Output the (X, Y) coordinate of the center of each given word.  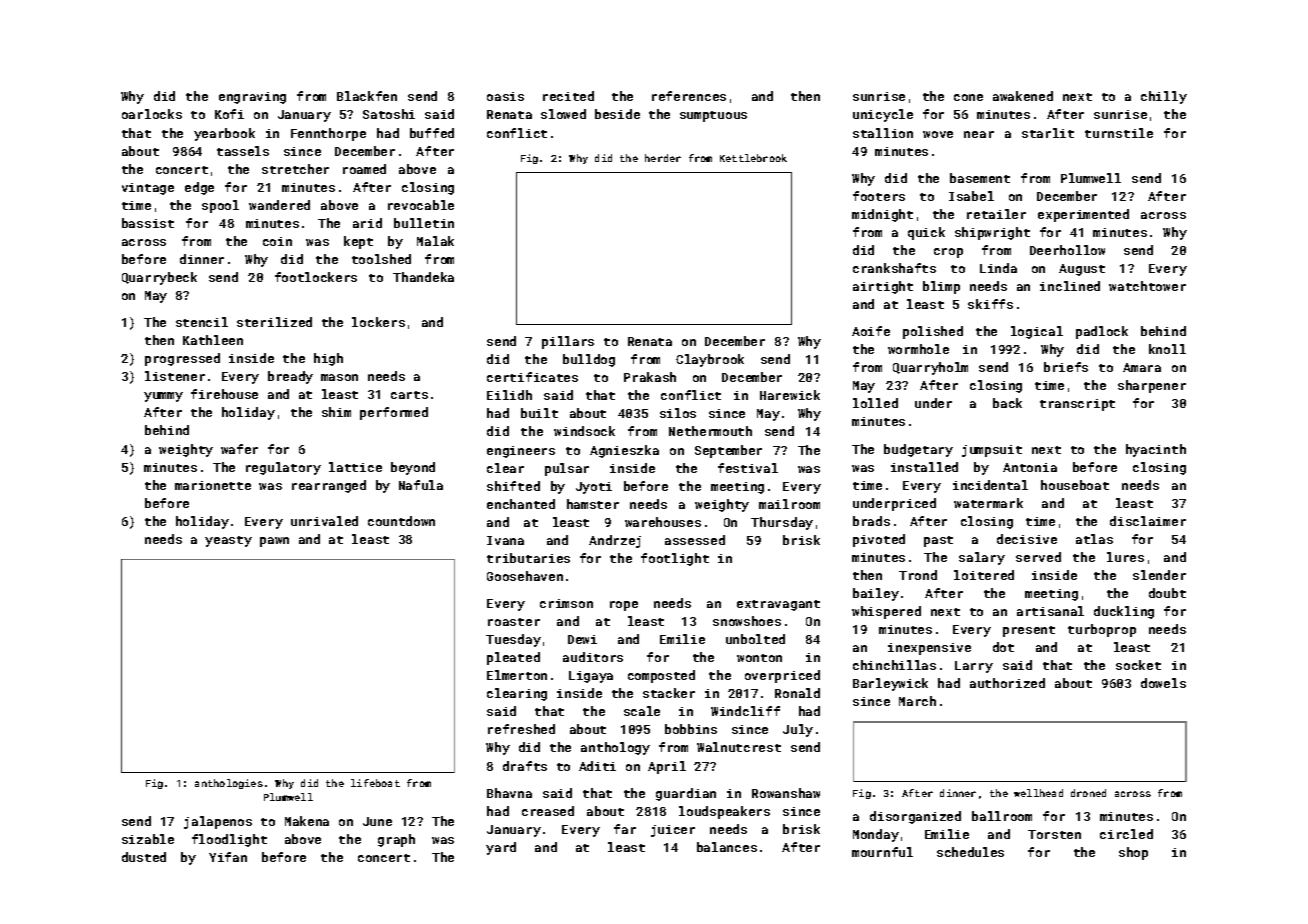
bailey (876, 594)
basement (980, 178)
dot (1003, 647)
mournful (882, 852)
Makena (307, 821)
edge (199, 188)
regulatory (283, 468)
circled (1126, 834)
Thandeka (423, 277)
